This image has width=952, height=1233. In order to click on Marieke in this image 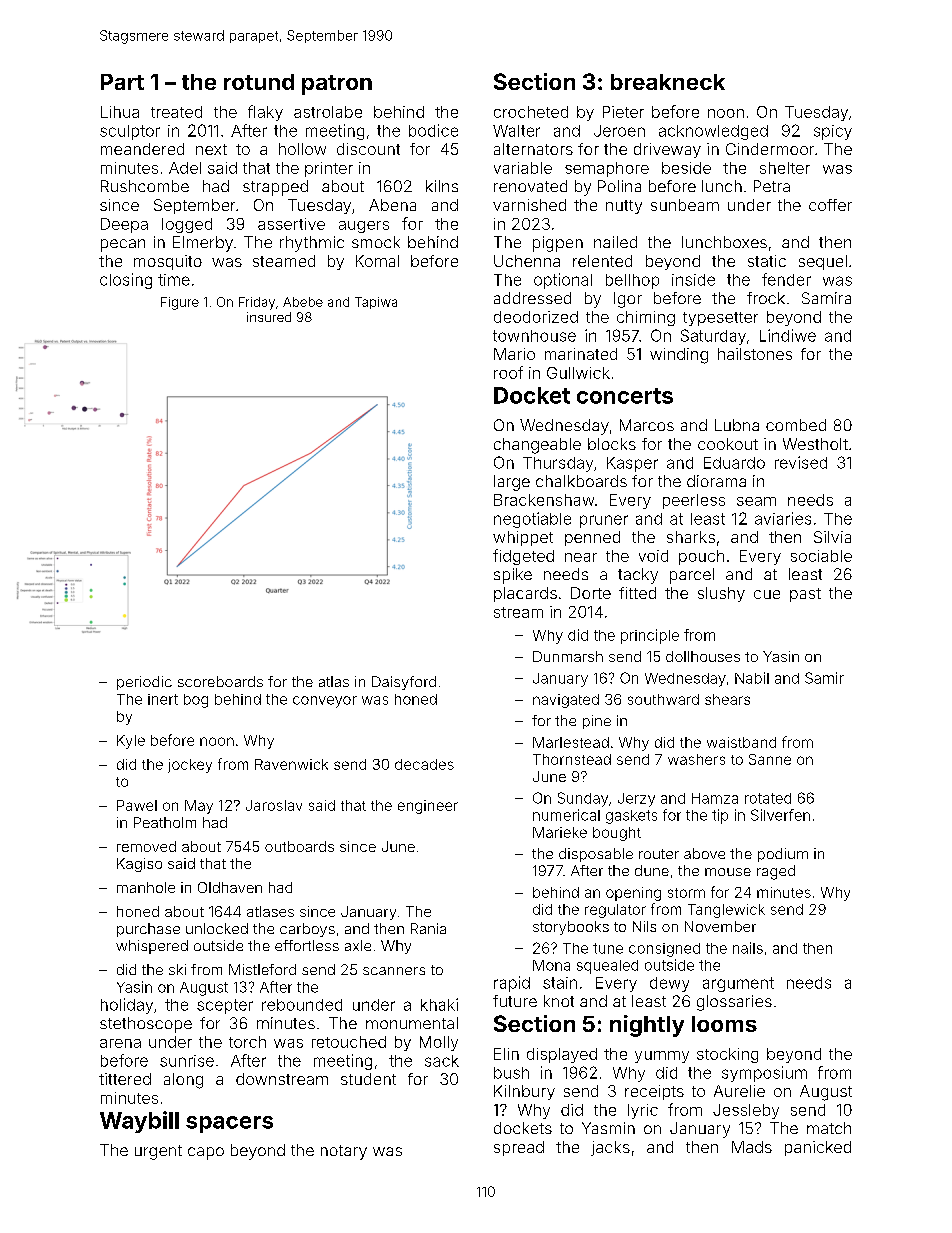, I will do `click(560, 832)`.
